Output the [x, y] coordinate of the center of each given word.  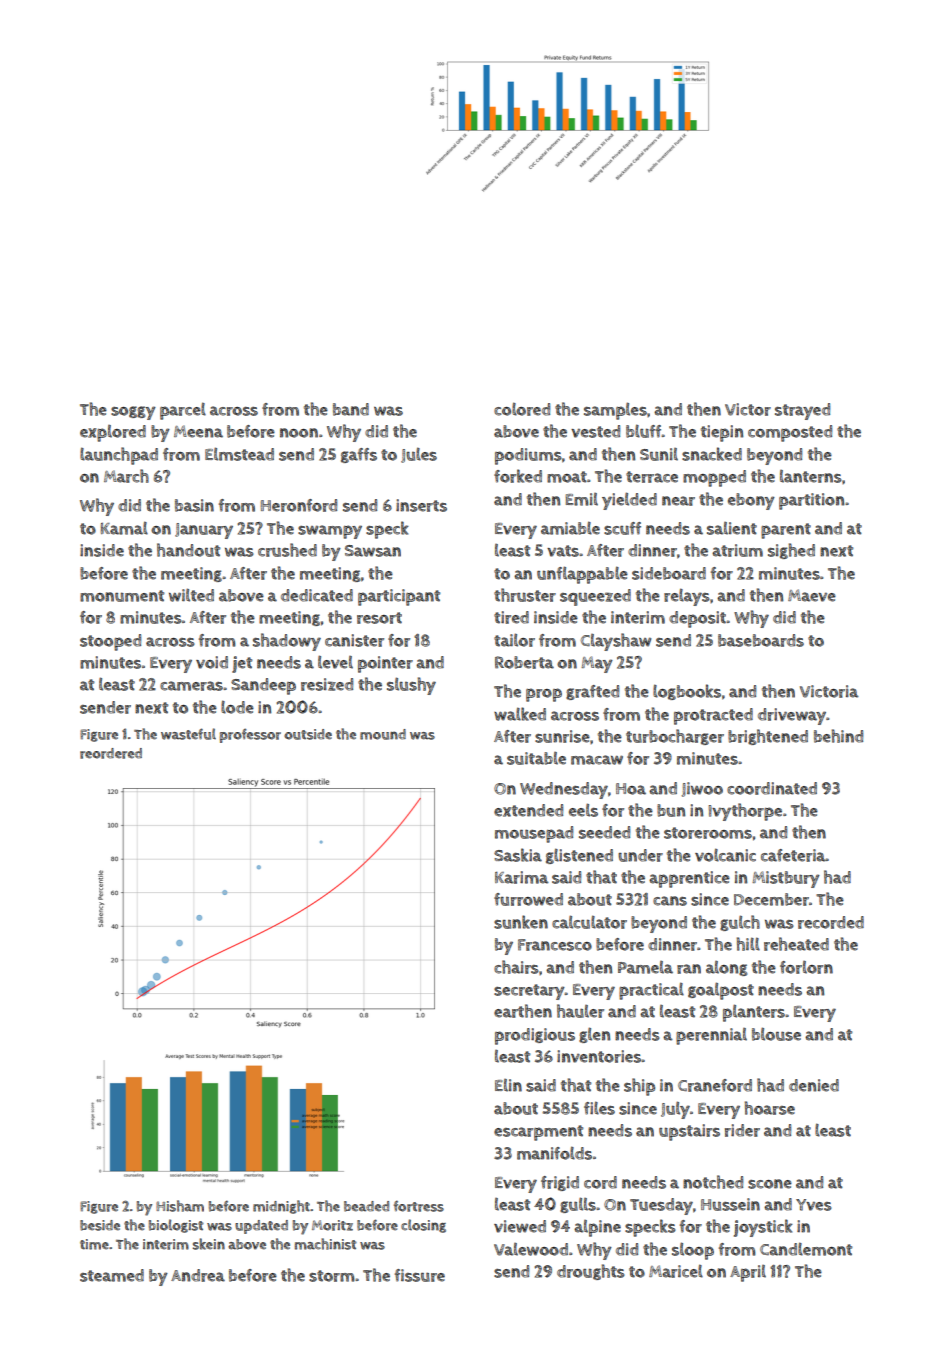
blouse [776, 1034]
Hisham [180, 1206]
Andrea [198, 1275]
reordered [111, 753]
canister [354, 640]
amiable [570, 528]
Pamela [645, 967]
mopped [714, 478]
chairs [516, 967]
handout [188, 550]
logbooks [687, 692]
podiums [528, 456]
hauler [580, 1011]
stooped [110, 642]
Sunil [659, 454]
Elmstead [239, 454]
